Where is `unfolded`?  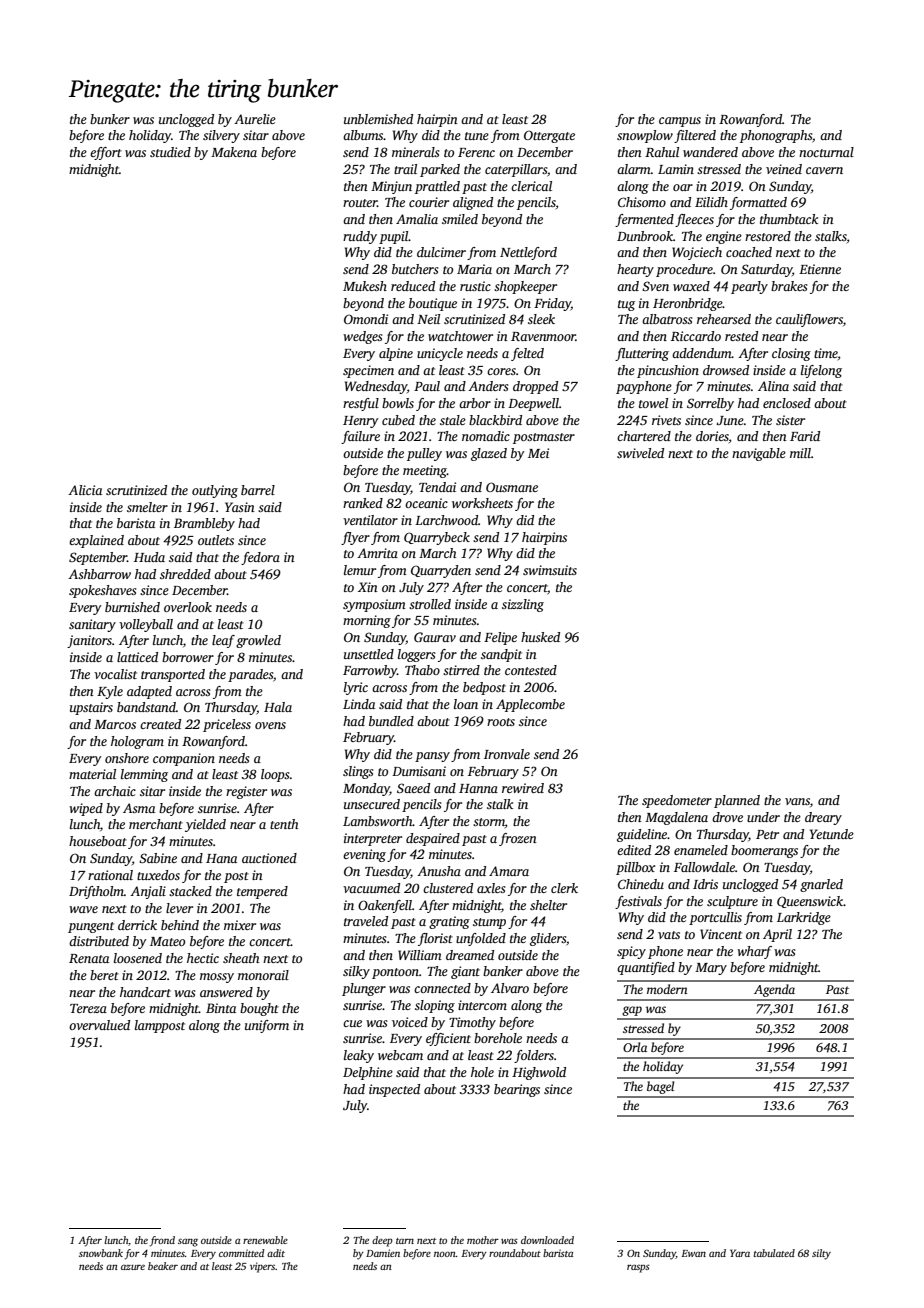
unfolded is located at coordinates (481, 939).
